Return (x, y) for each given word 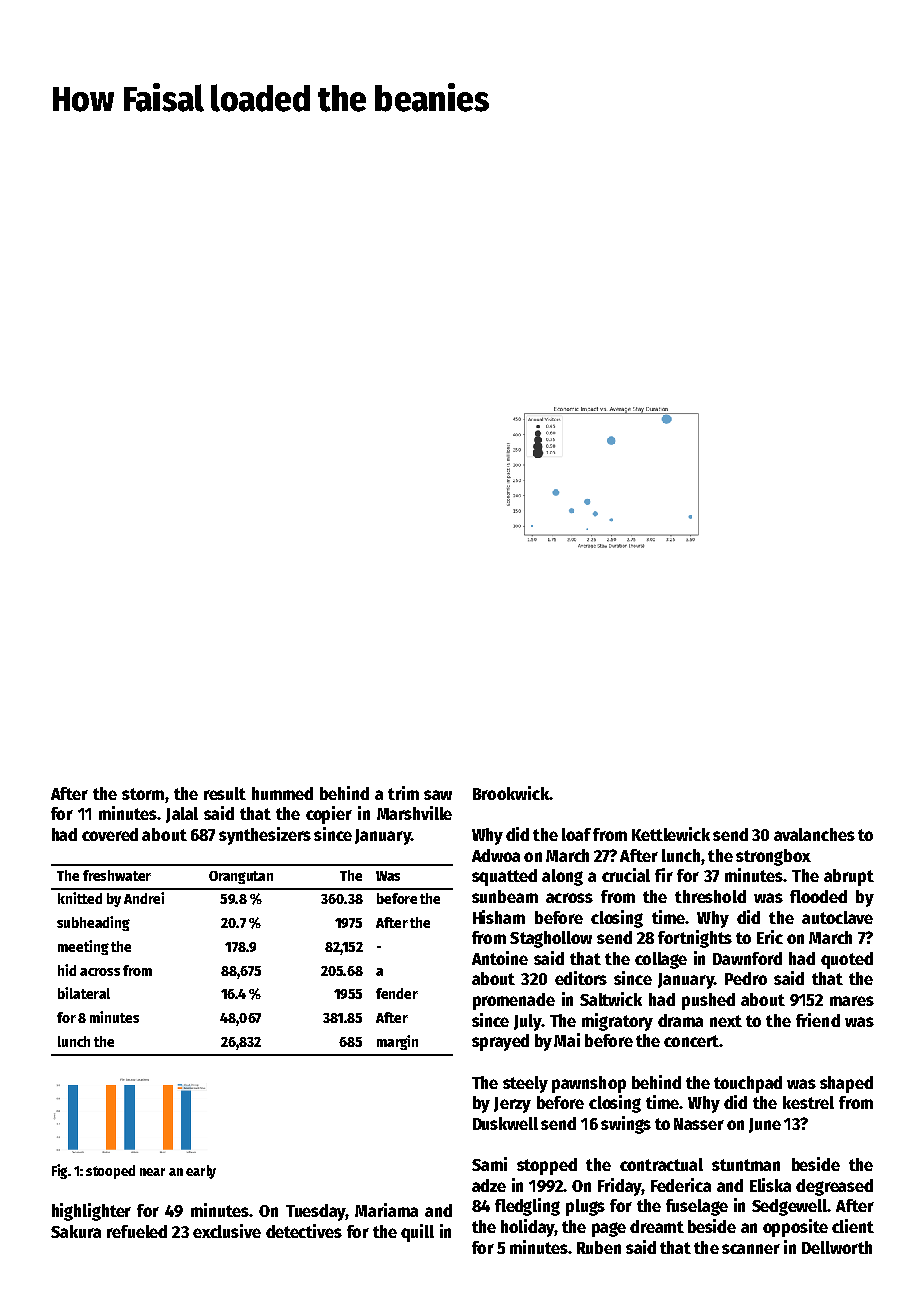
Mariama (386, 1210)
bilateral (84, 993)
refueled (137, 1231)
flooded (818, 896)
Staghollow (551, 939)
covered (110, 834)
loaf (576, 834)
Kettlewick (671, 834)
